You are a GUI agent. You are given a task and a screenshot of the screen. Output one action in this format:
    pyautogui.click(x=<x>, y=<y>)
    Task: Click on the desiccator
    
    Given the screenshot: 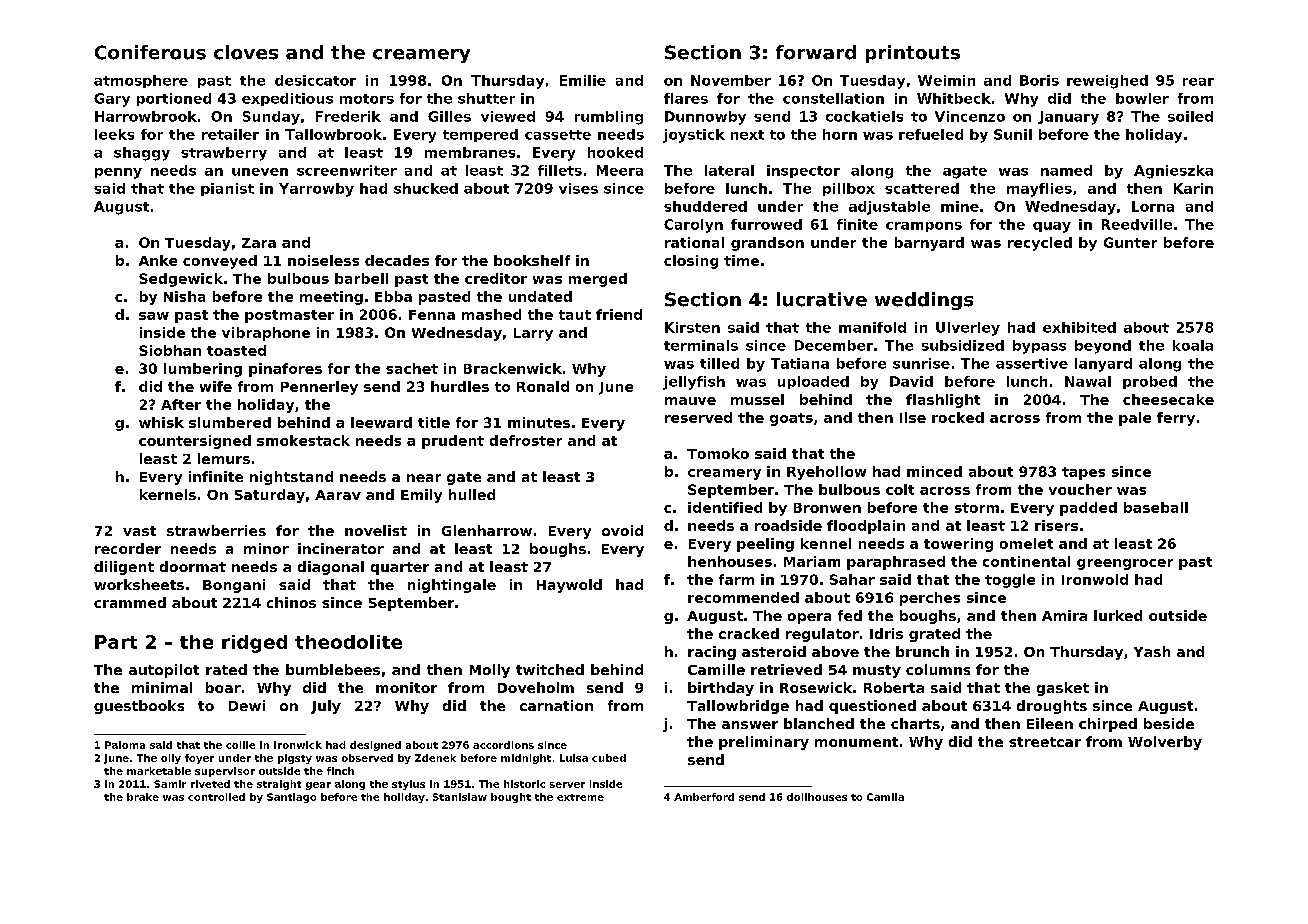 What is the action you would take?
    pyautogui.click(x=315, y=80)
